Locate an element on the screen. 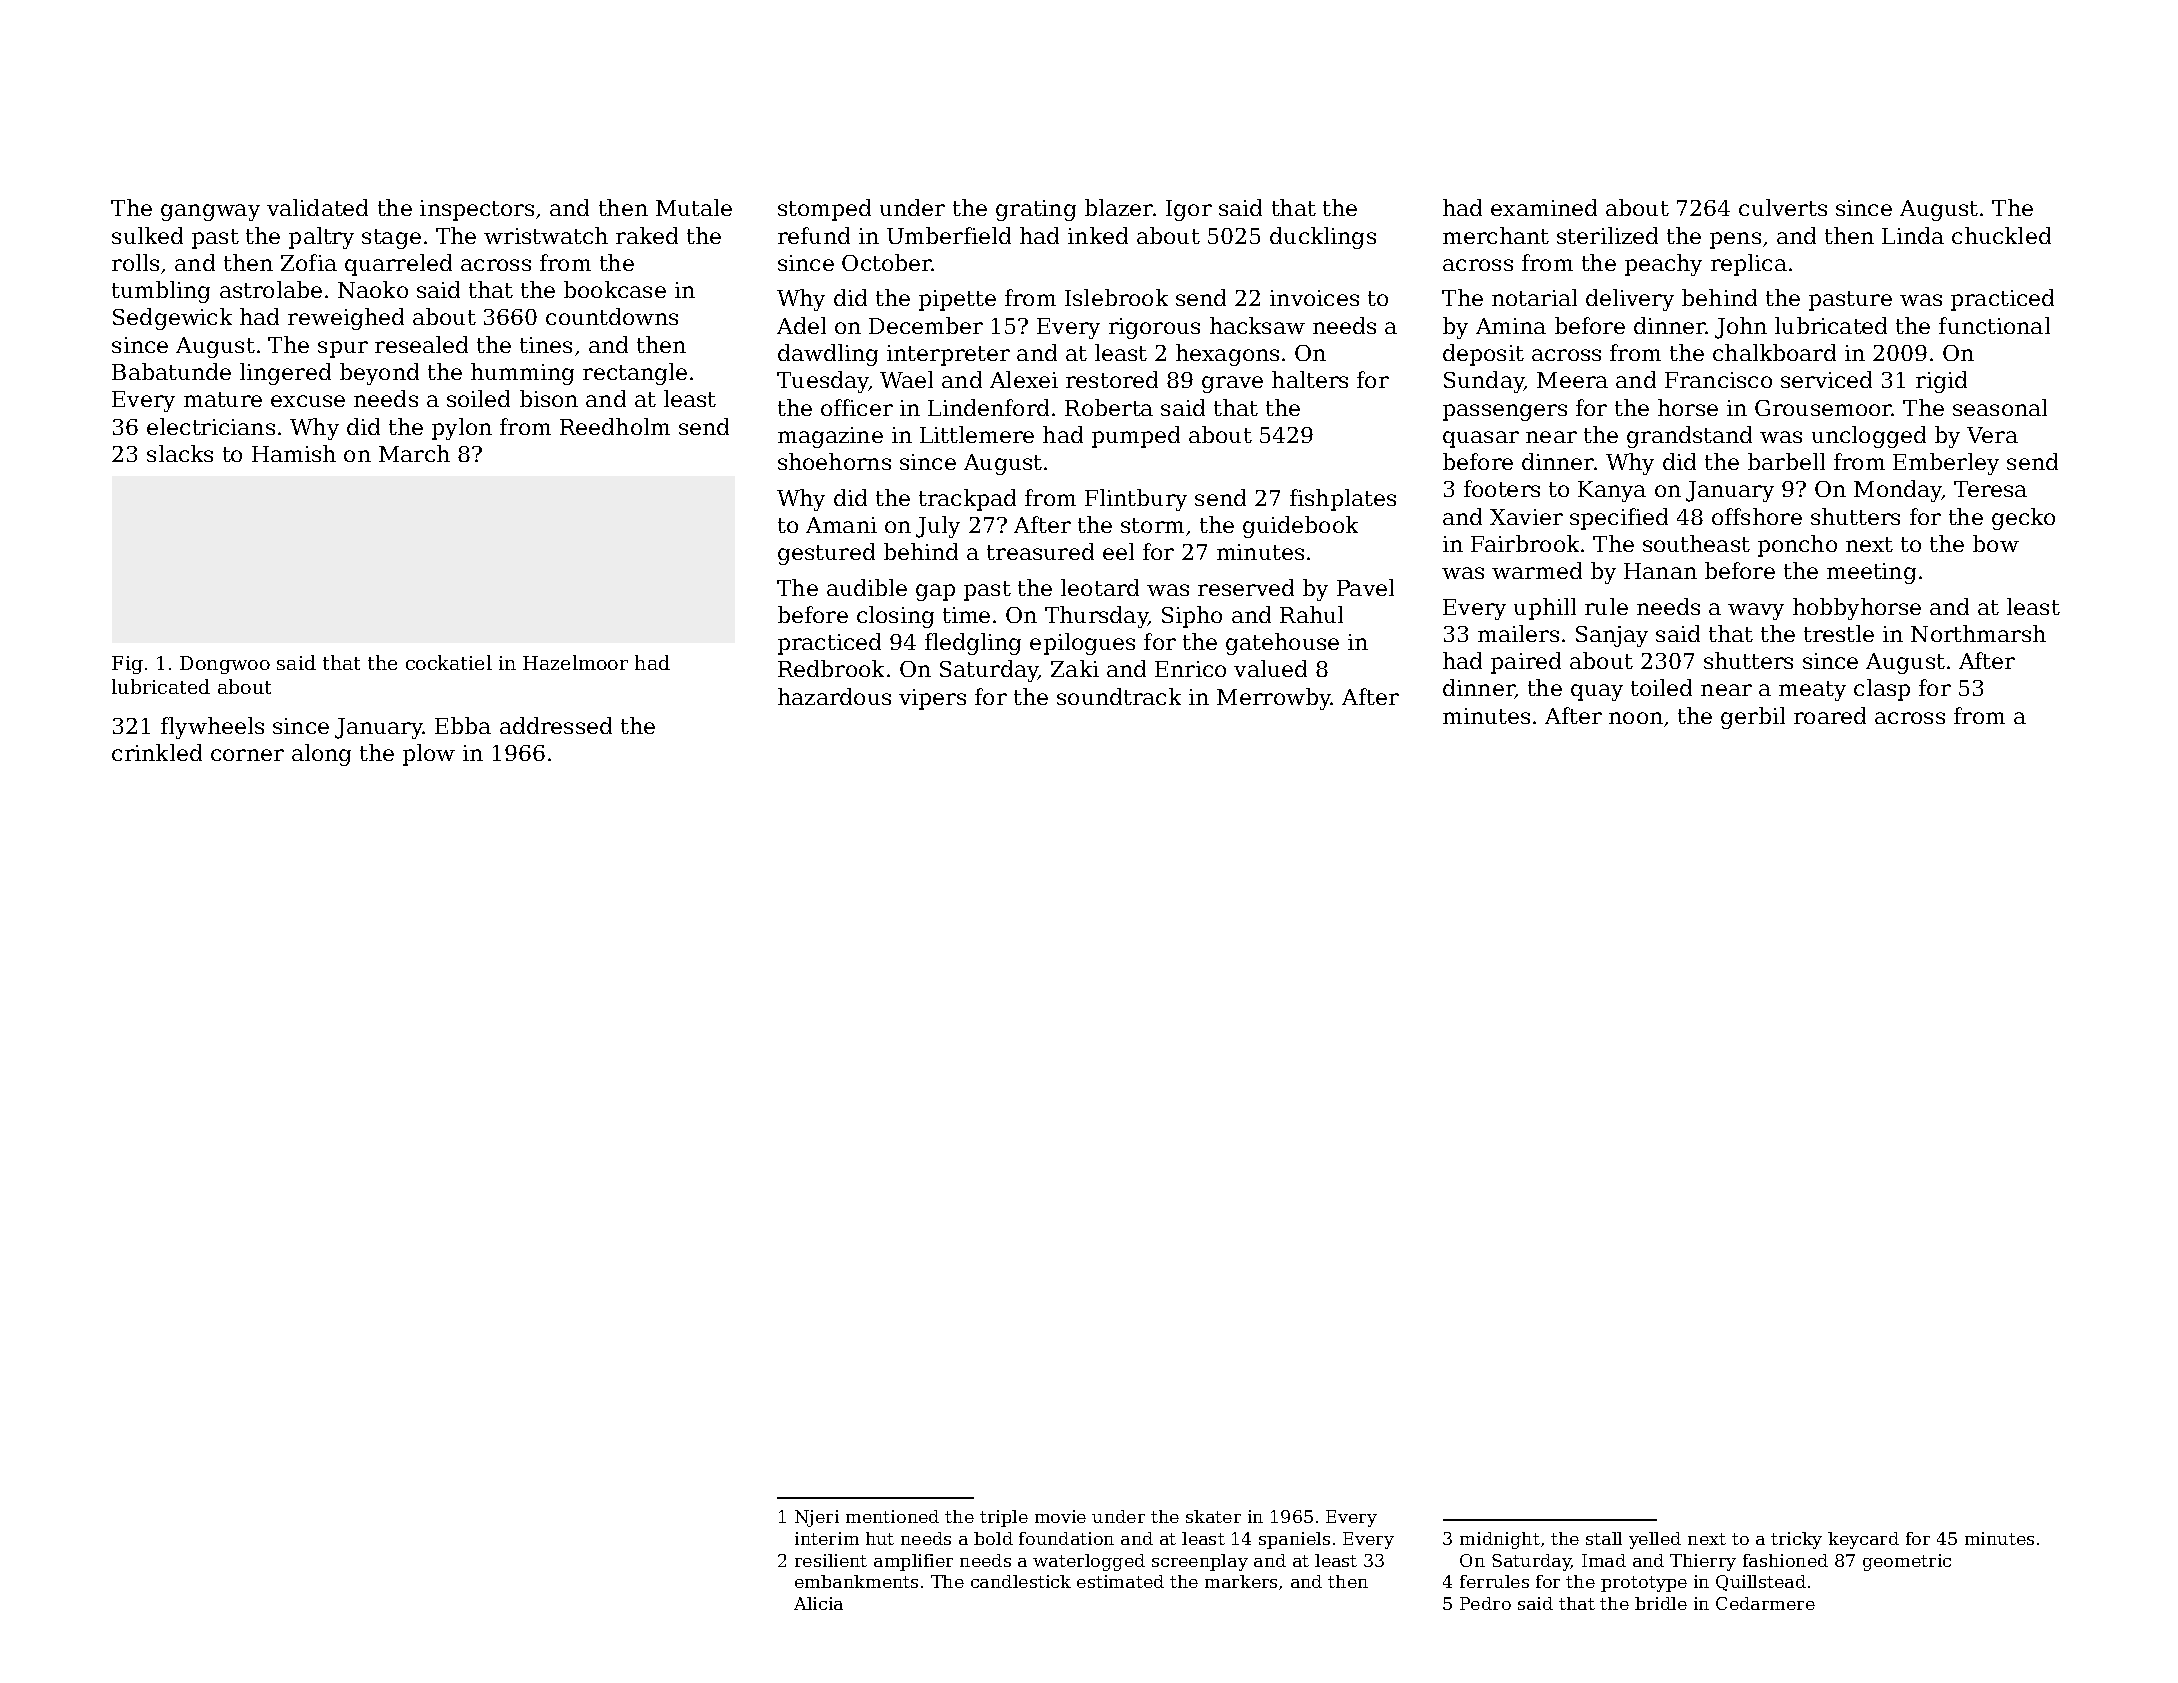  gerbil is located at coordinates (1753, 718).
